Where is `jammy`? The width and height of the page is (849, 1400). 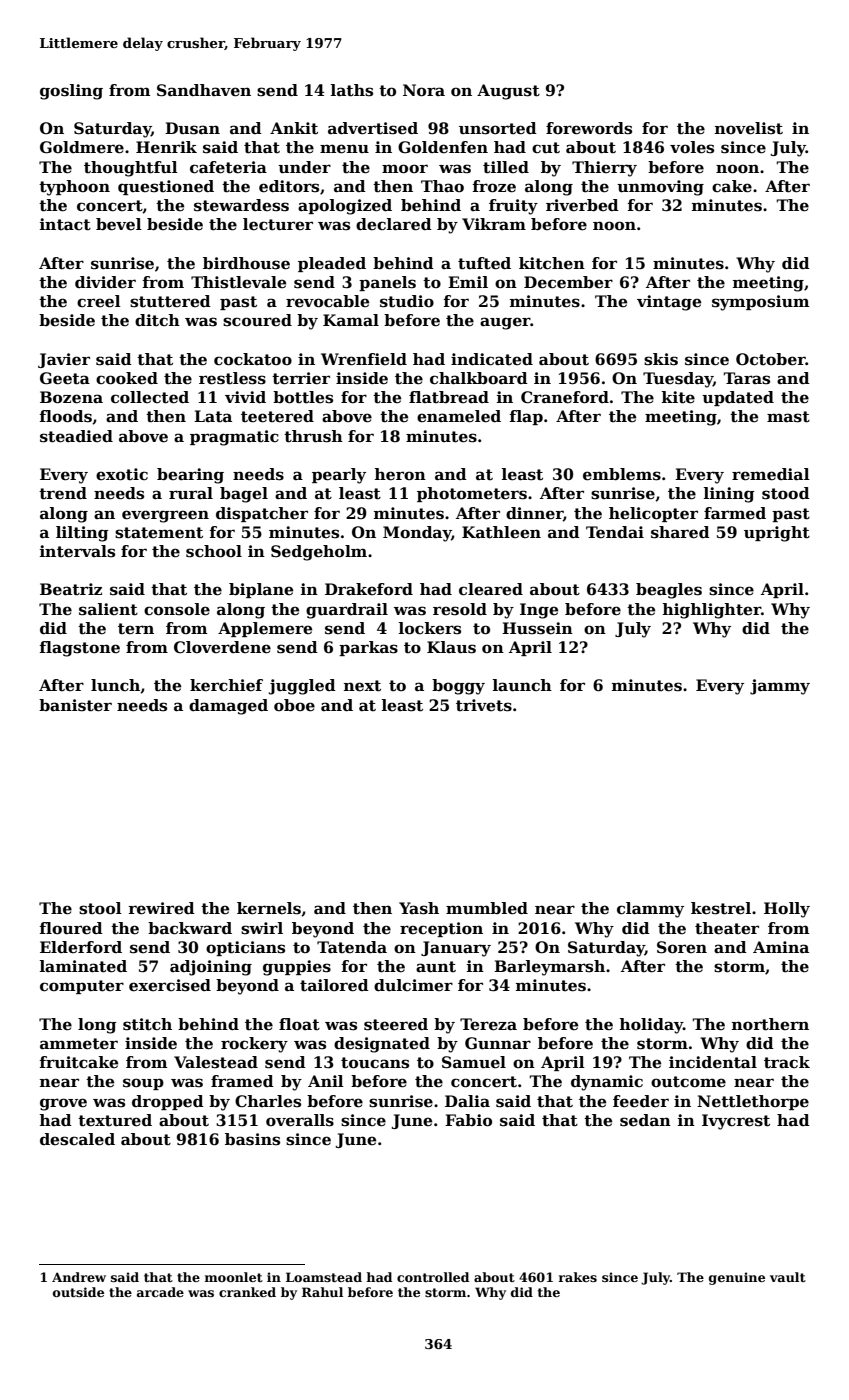 jammy is located at coordinates (780, 687).
